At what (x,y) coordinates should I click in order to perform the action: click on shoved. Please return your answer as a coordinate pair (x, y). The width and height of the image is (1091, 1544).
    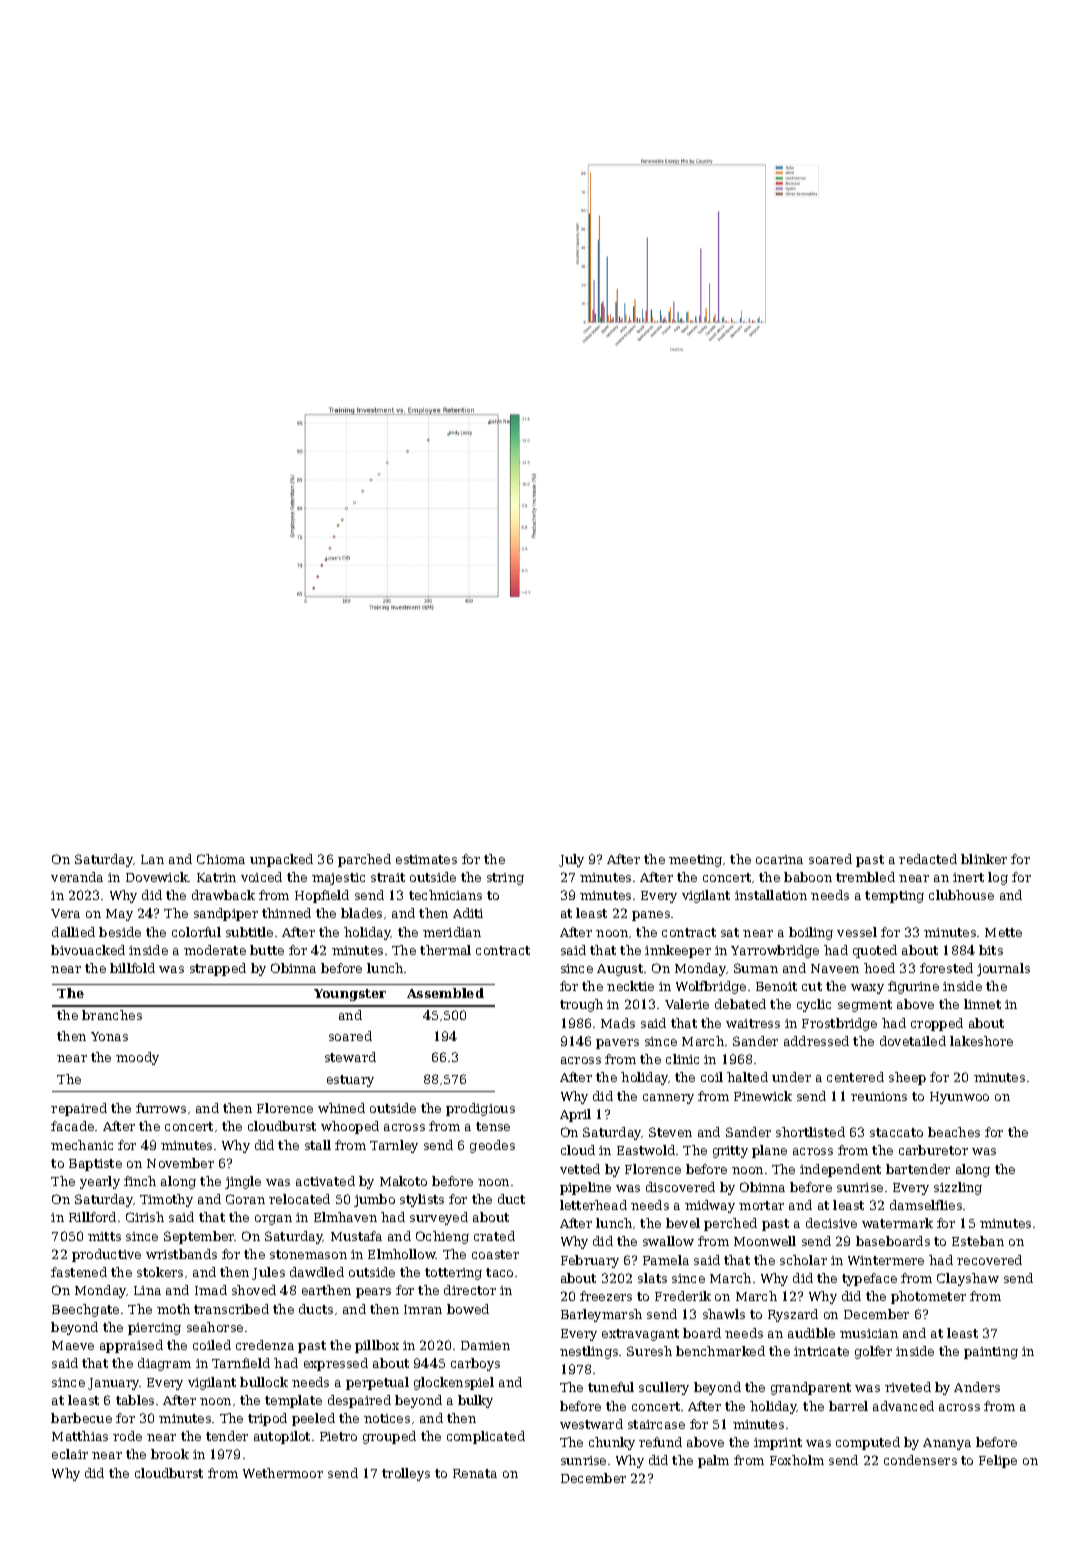
    Looking at the image, I should click on (254, 1290).
